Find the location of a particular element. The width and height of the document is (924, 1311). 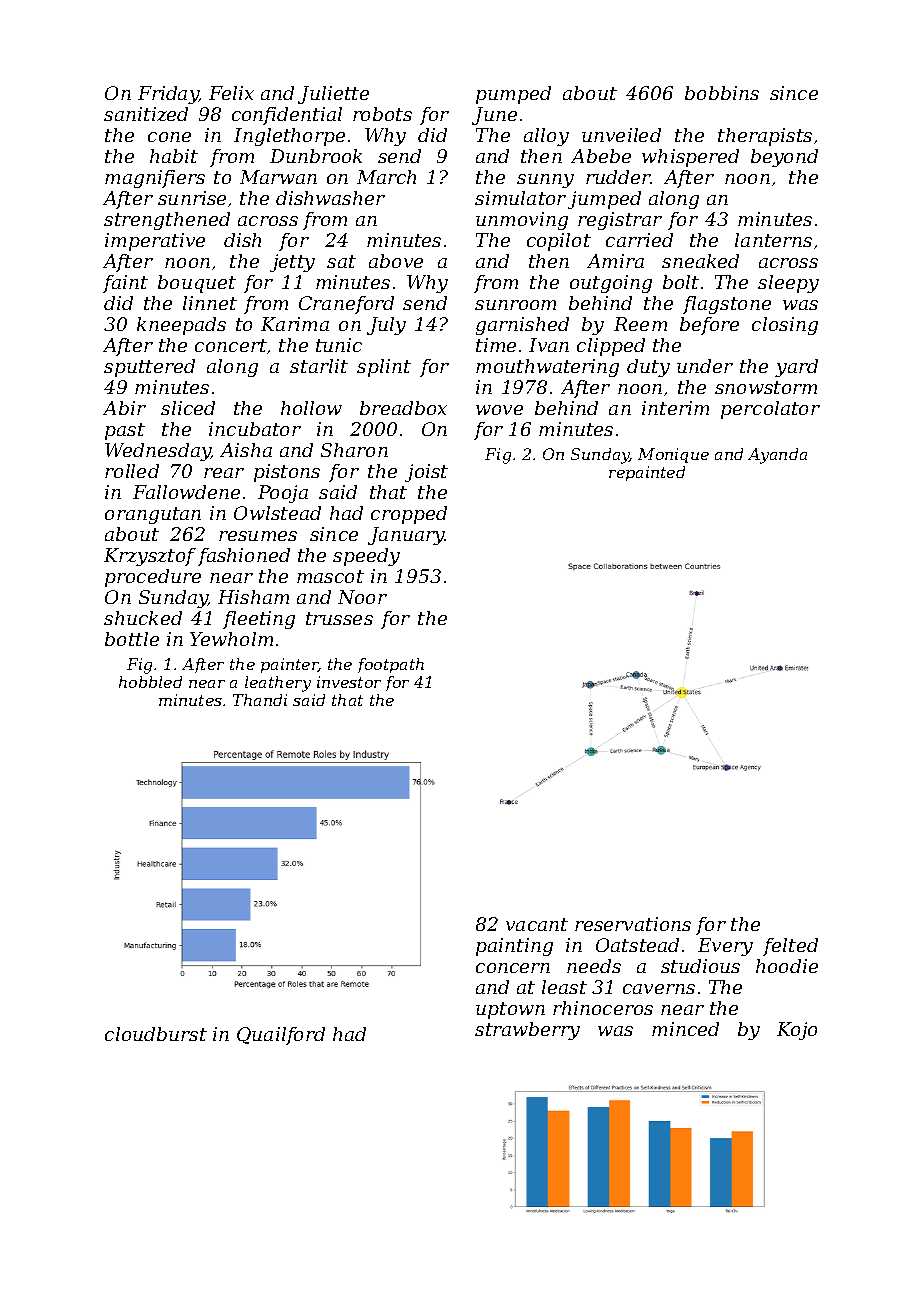

Kojo is located at coordinates (797, 1031).
